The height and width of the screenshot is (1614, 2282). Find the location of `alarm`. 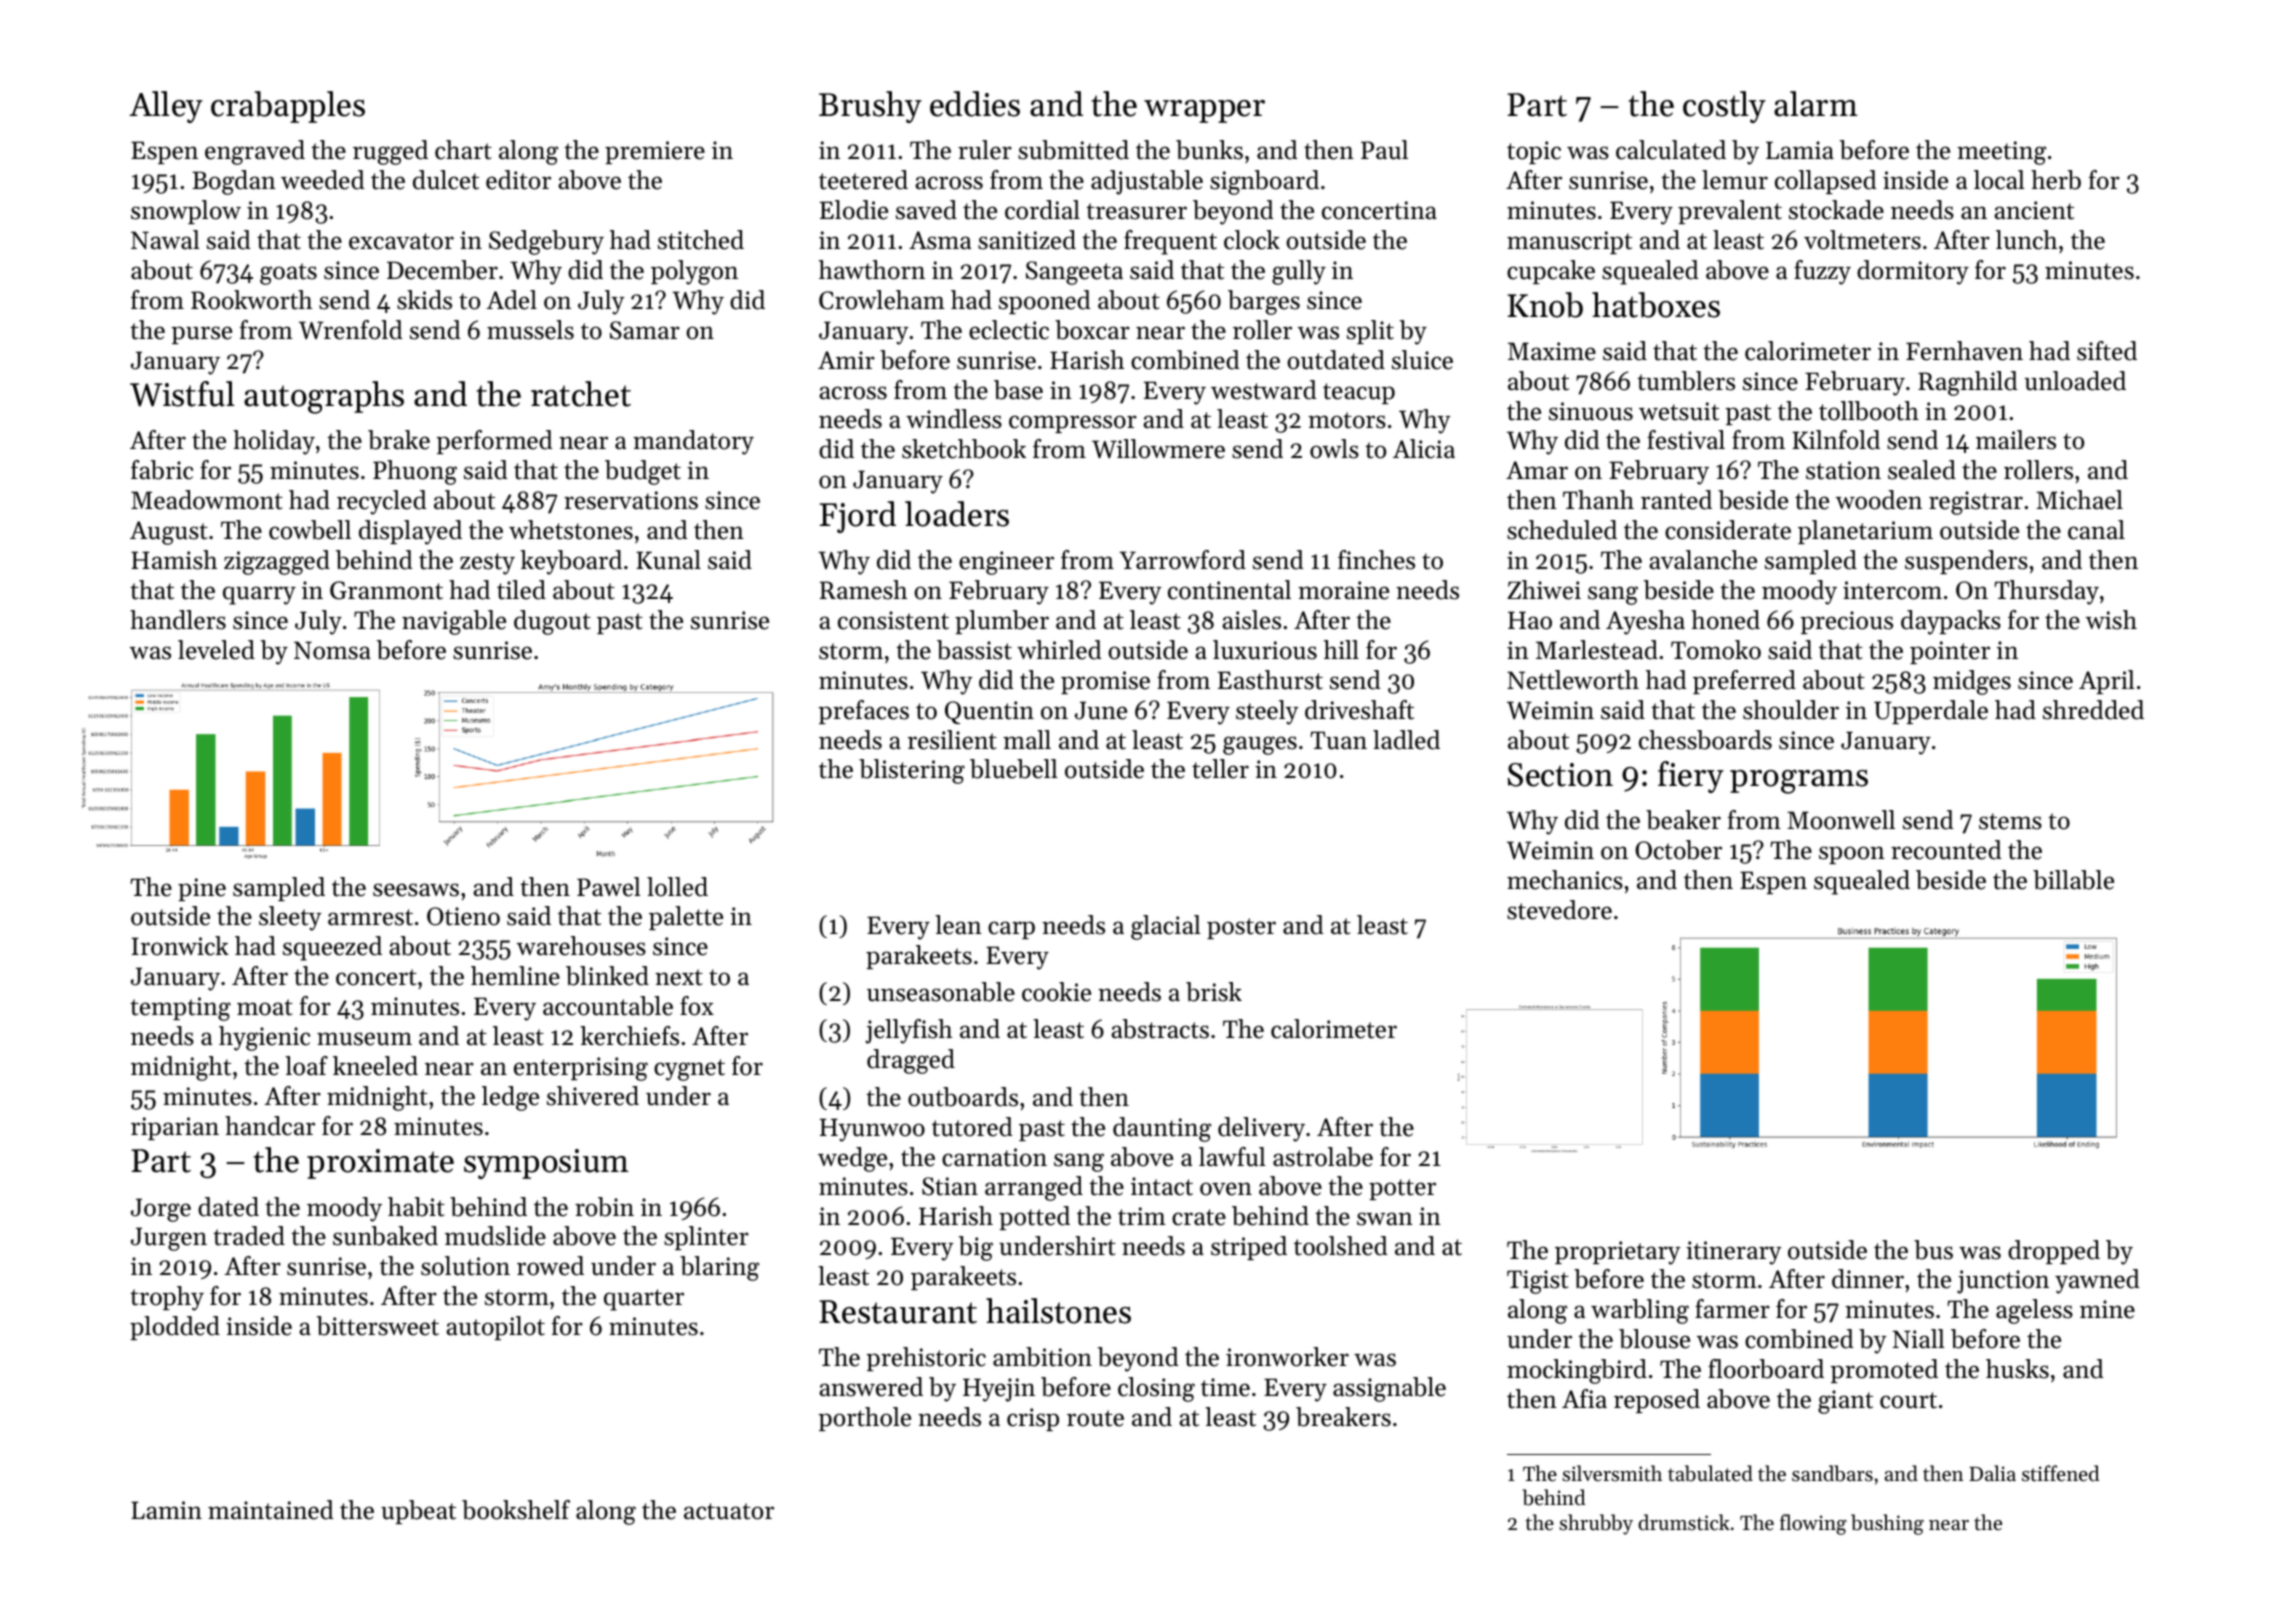

alarm is located at coordinates (1816, 104).
